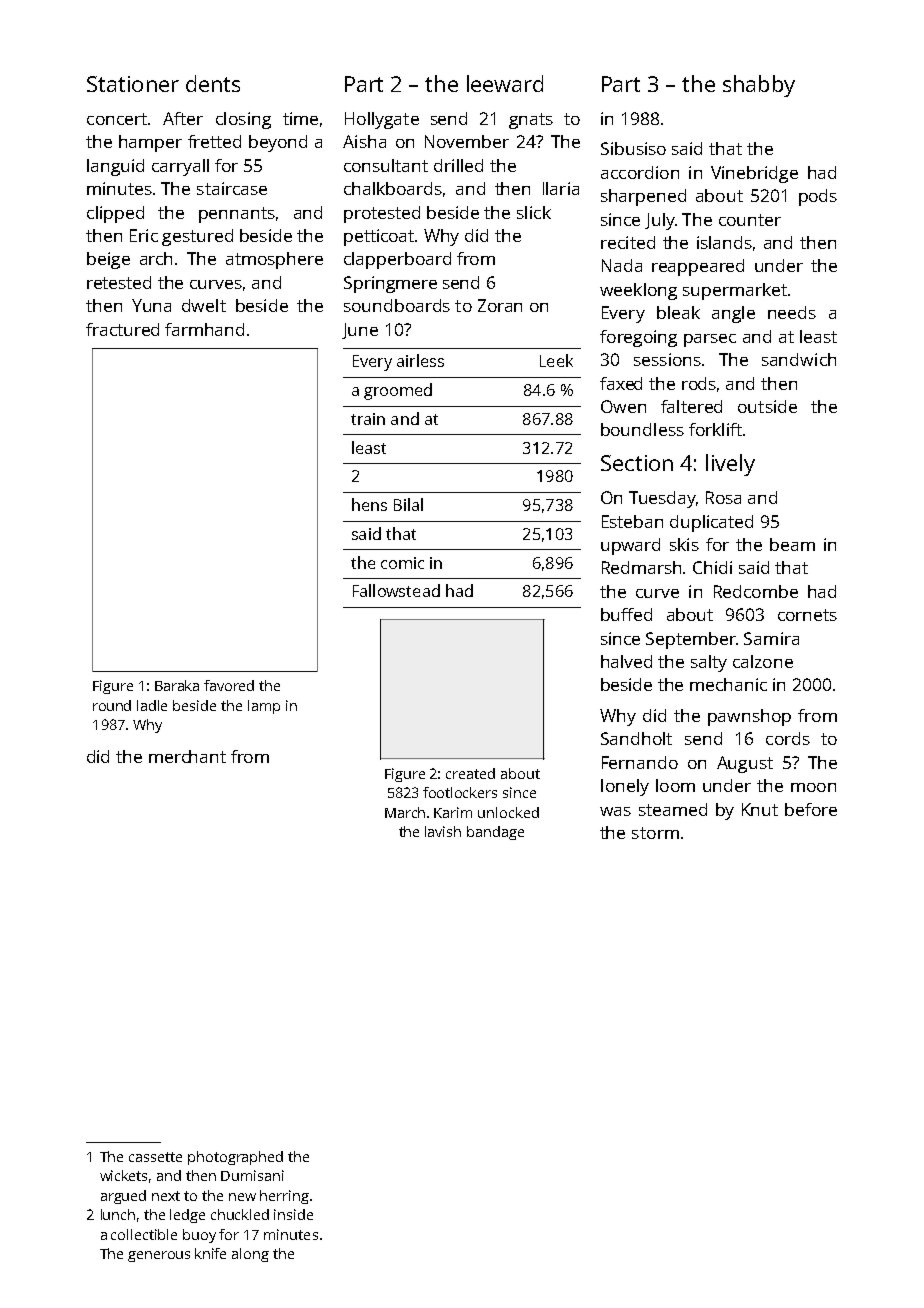  Describe the element at coordinates (763, 661) in the screenshot. I see `calzone` at that location.
